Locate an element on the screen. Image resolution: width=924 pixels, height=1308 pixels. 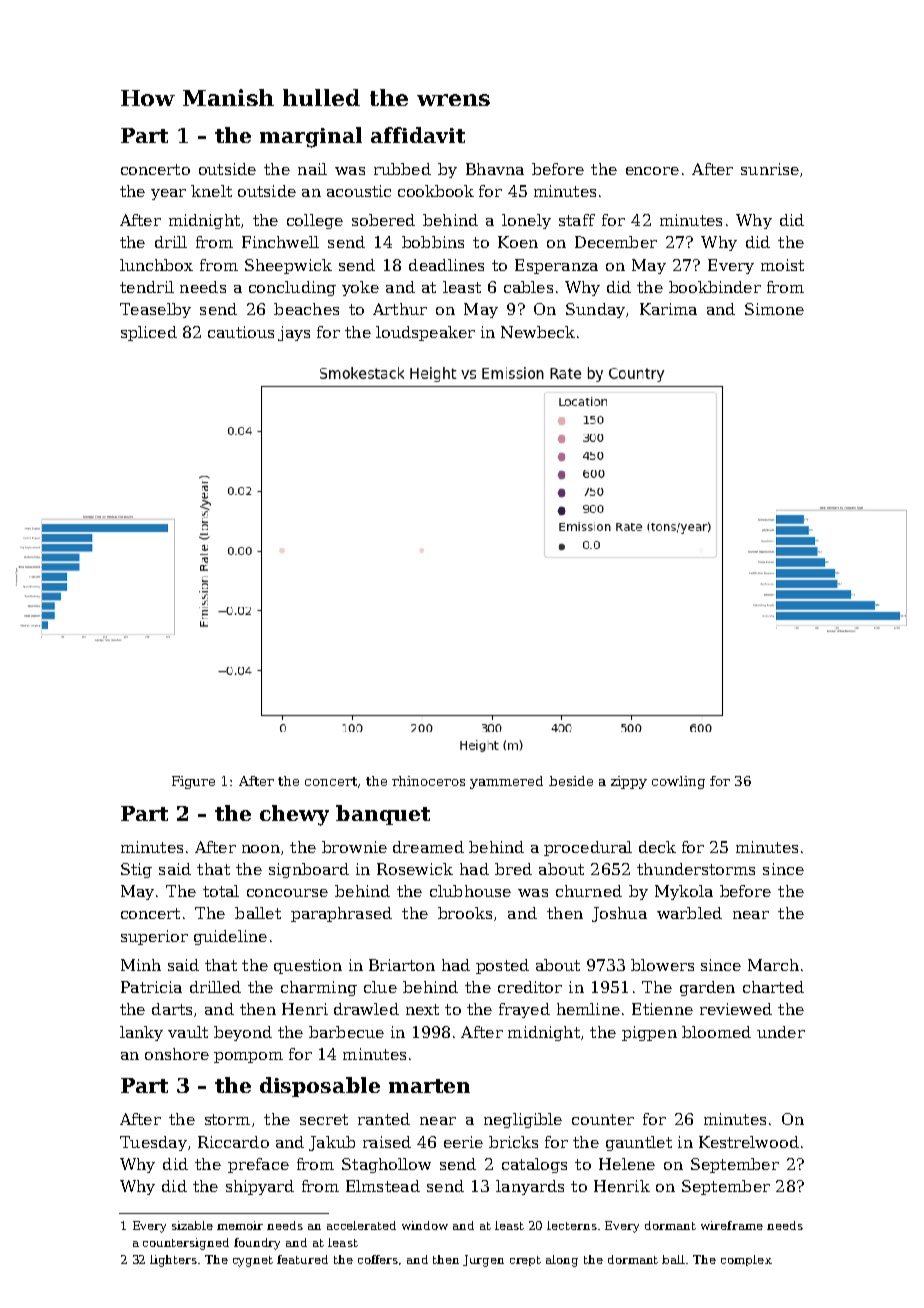
Helene is located at coordinates (627, 1164).
